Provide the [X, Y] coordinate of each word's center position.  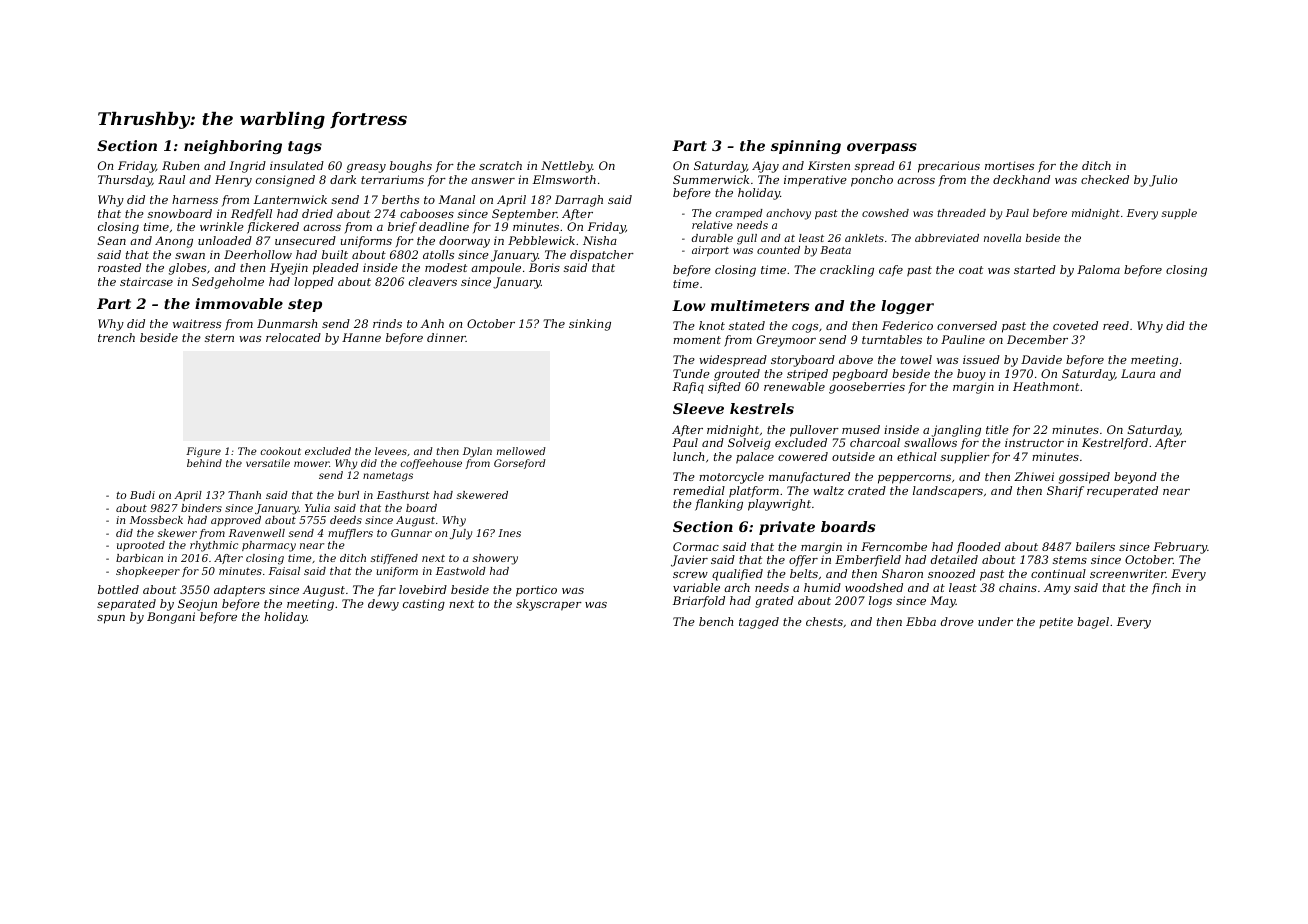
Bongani [171, 618]
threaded [962, 213]
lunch [688, 456]
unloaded [225, 240]
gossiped [1084, 478]
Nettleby [567, 167]
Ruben [180, 165]
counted [778, 250]
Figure [203, 452]
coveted [1075, 325]
